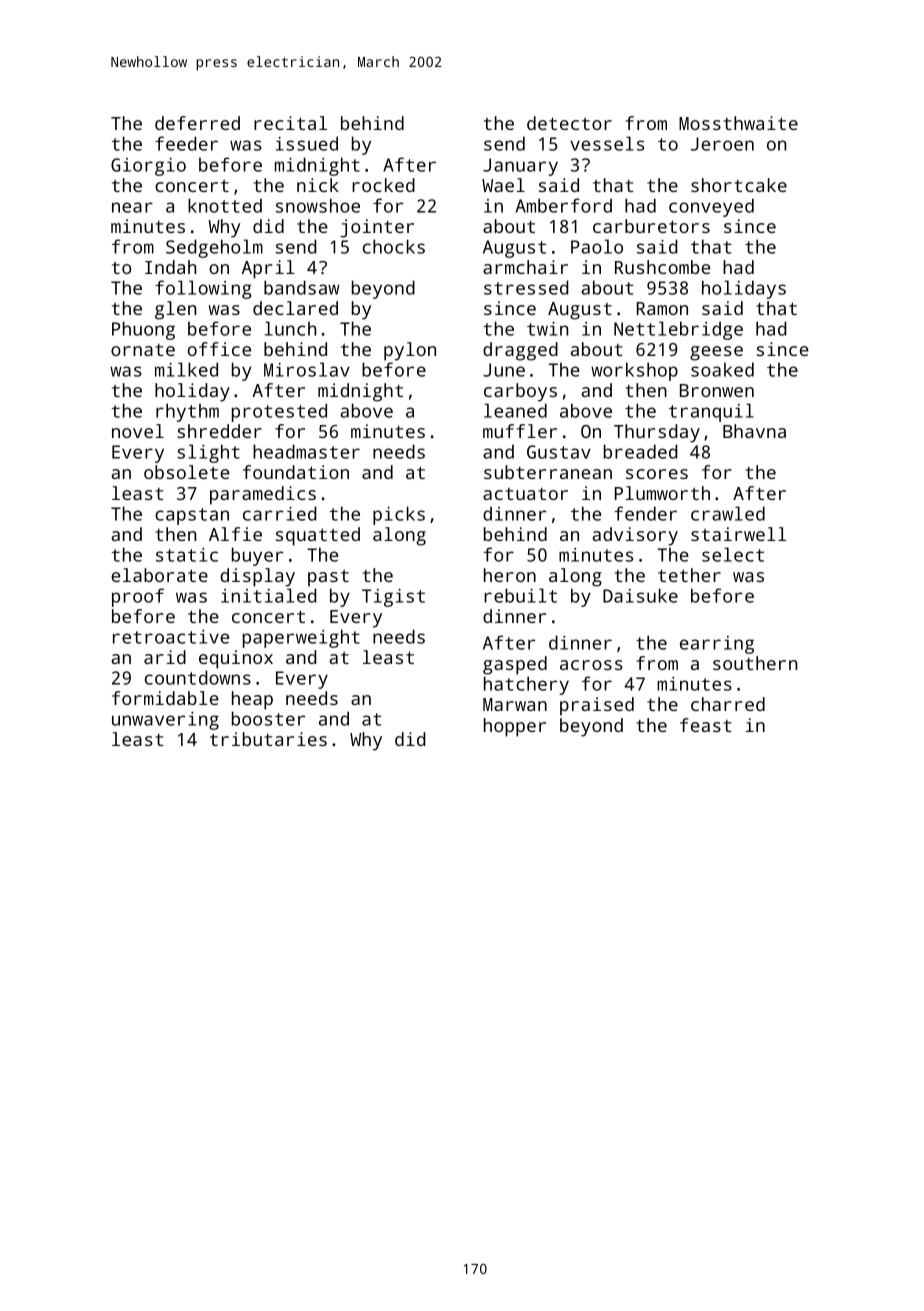  I want to click on issued, so click(307, 143).
